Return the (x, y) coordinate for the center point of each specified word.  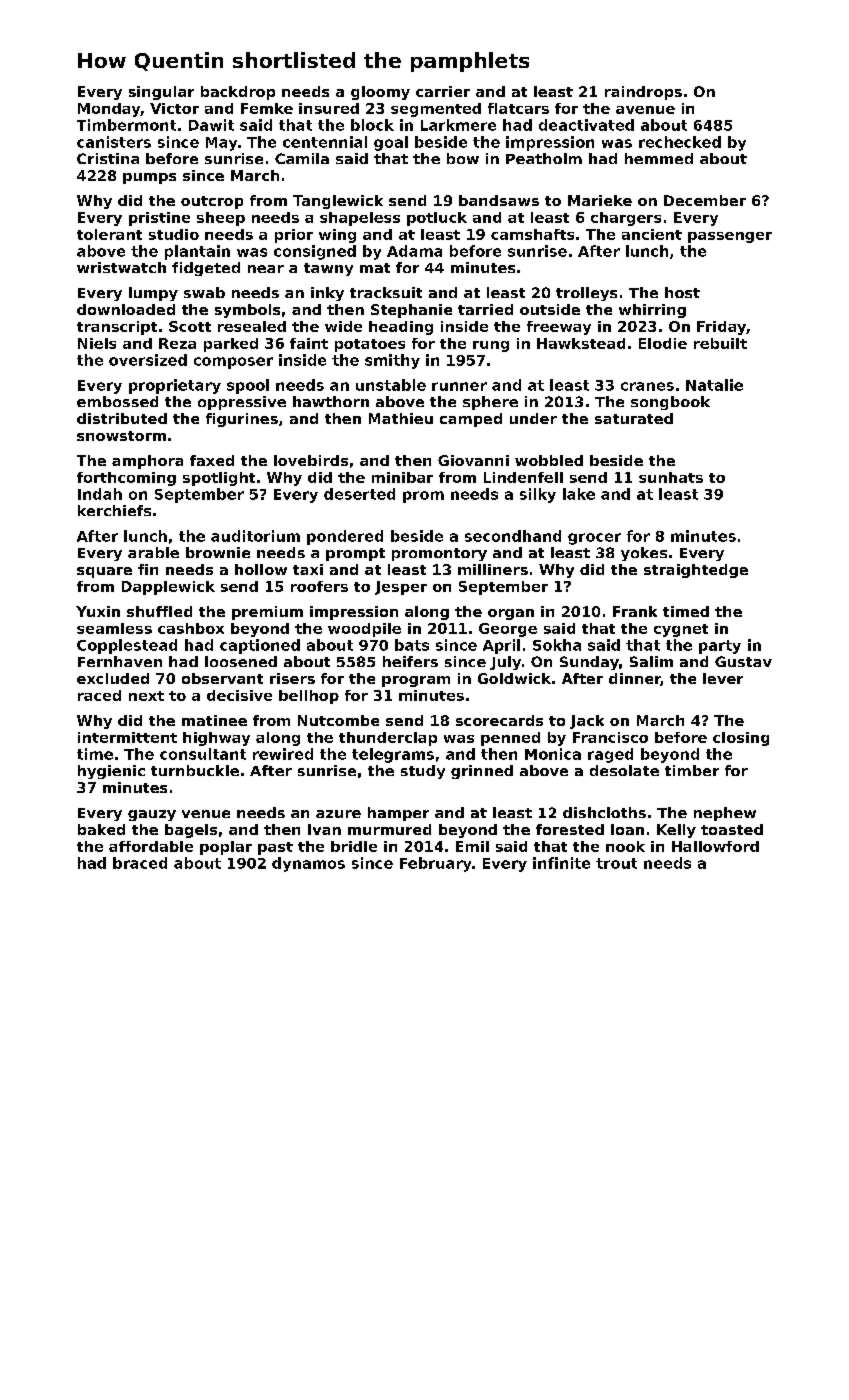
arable (153, 552)
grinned (482, 772)
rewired (283, 754)
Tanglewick (338, 202)
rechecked (680, 142)
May (221, 144)
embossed (117, 401)
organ (511, 614)
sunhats (671, 477)
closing (741, 739)
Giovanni (473, 460)
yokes (644, 554)
